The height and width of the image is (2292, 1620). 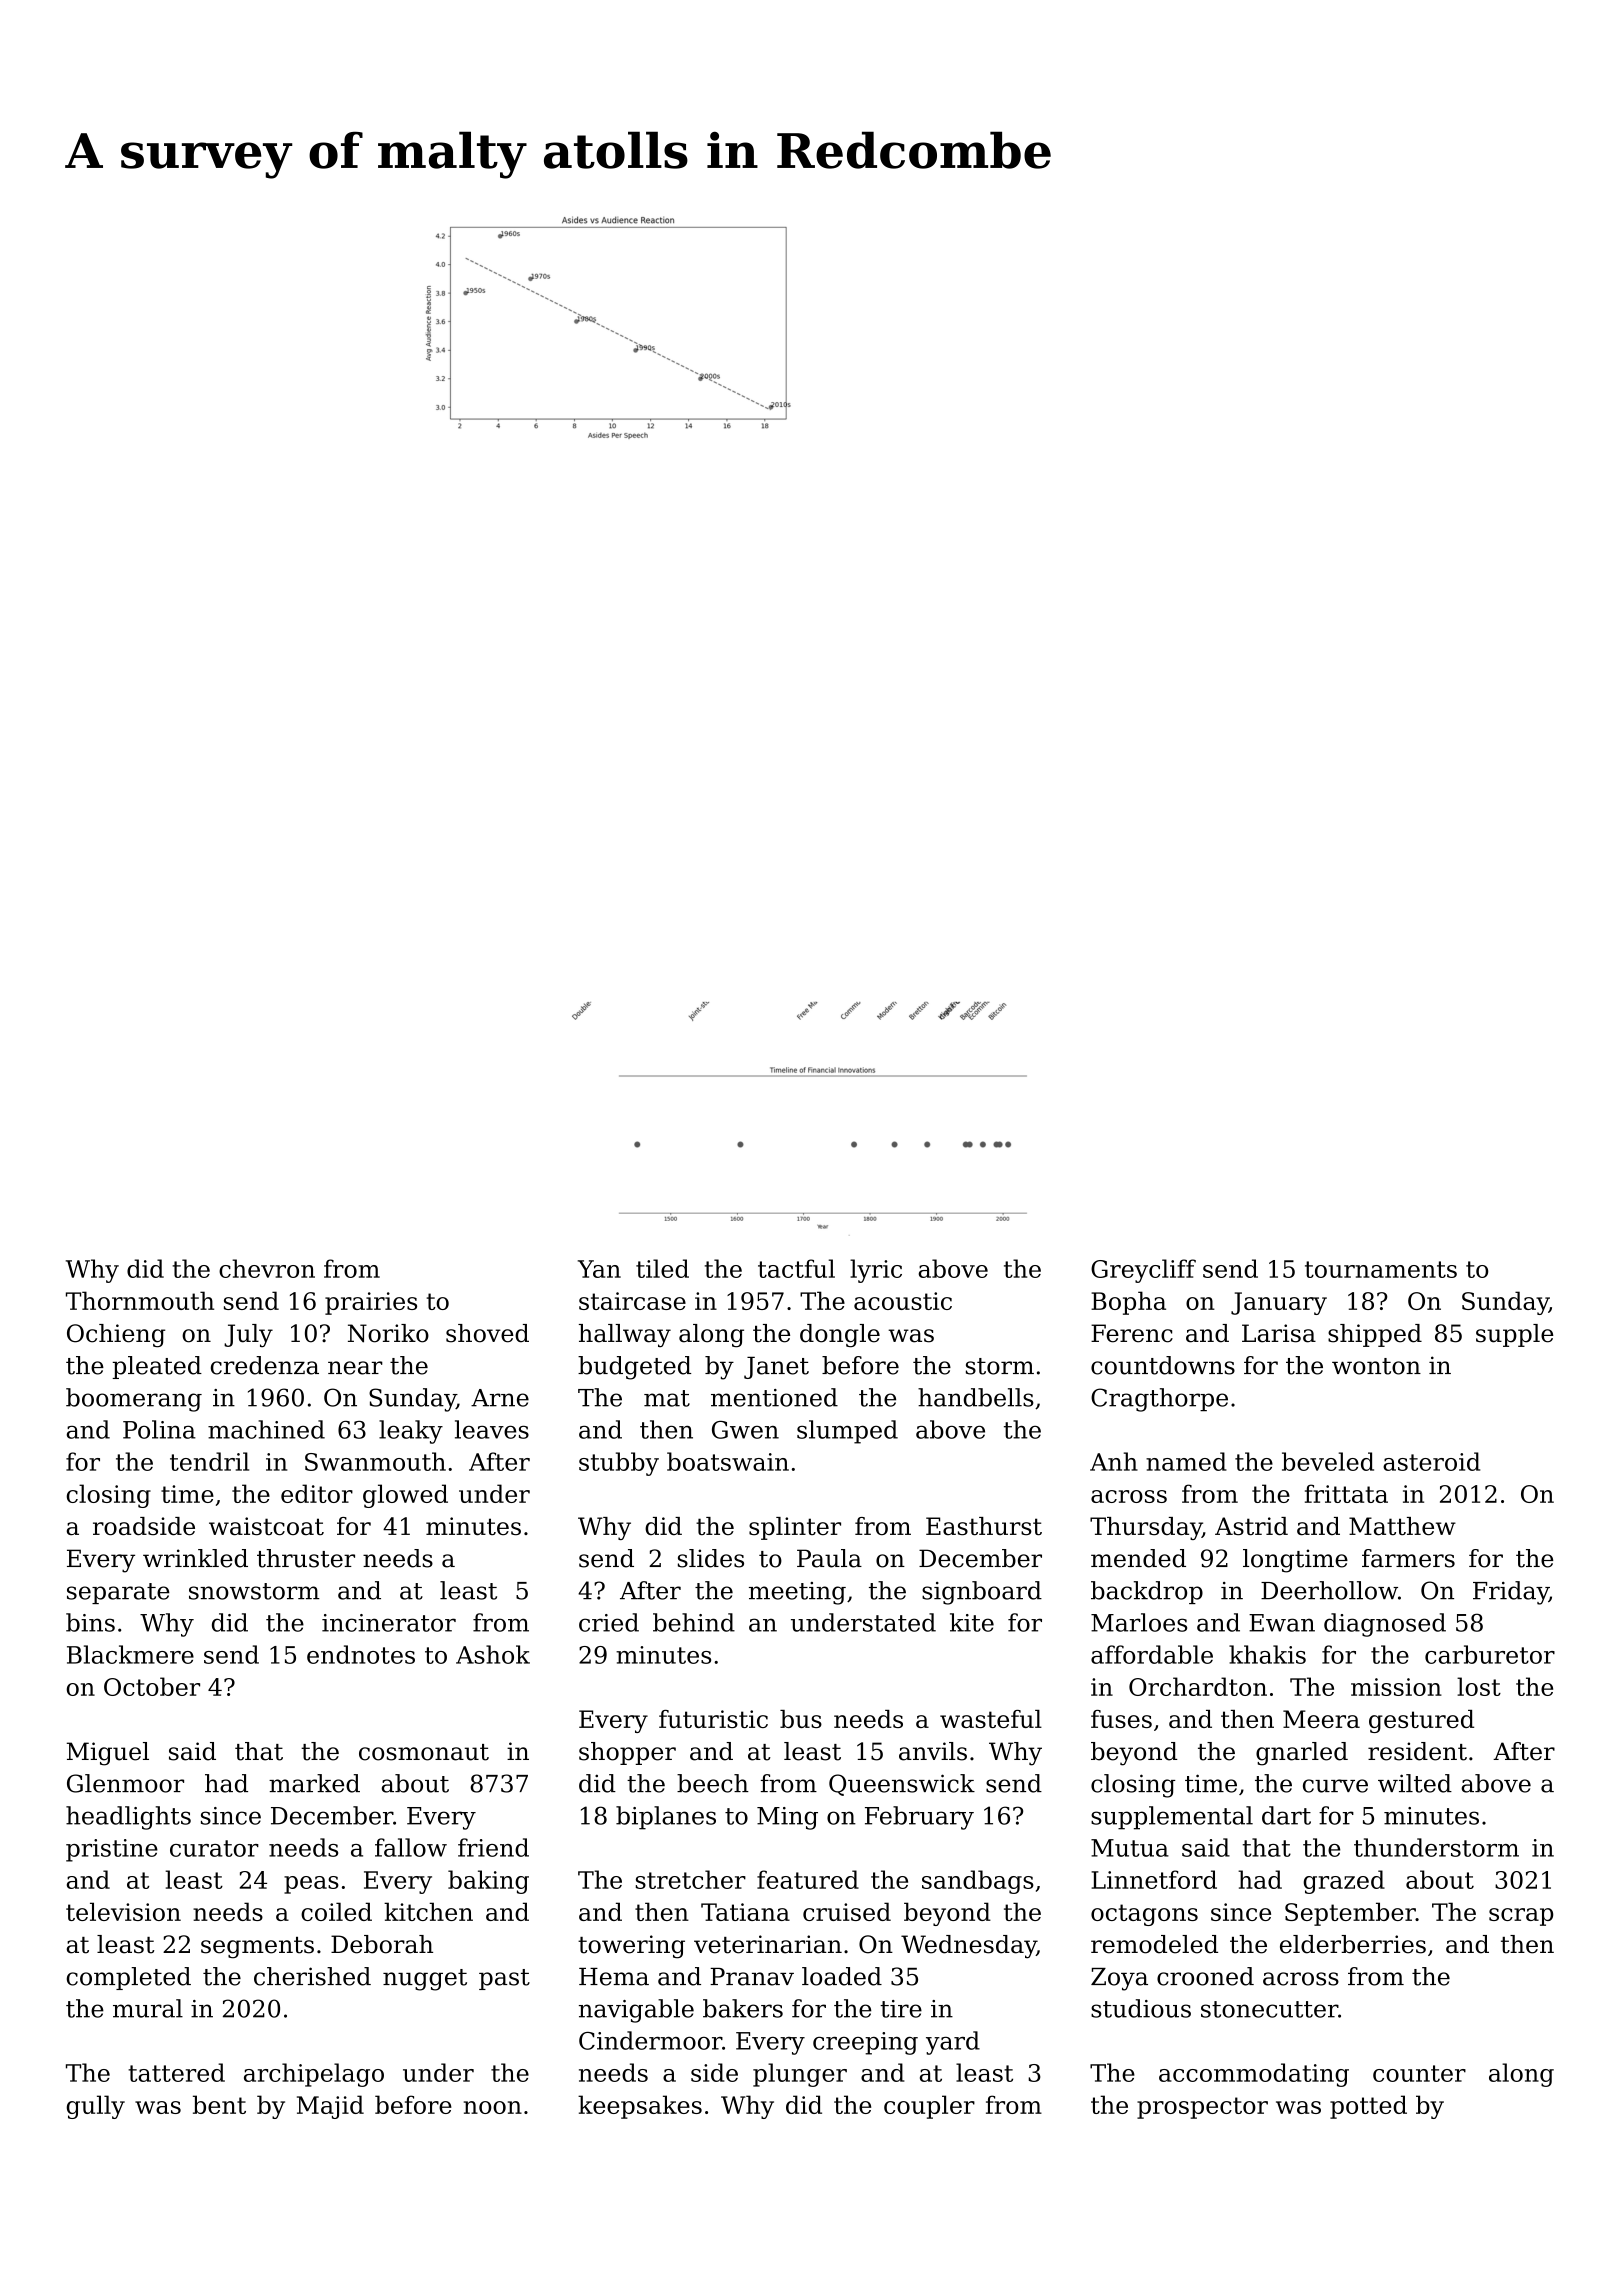 What do you see at coordinates (1132, 1333) in the image?
I see `Ferenc` at bounding box center [1132, 1333].
